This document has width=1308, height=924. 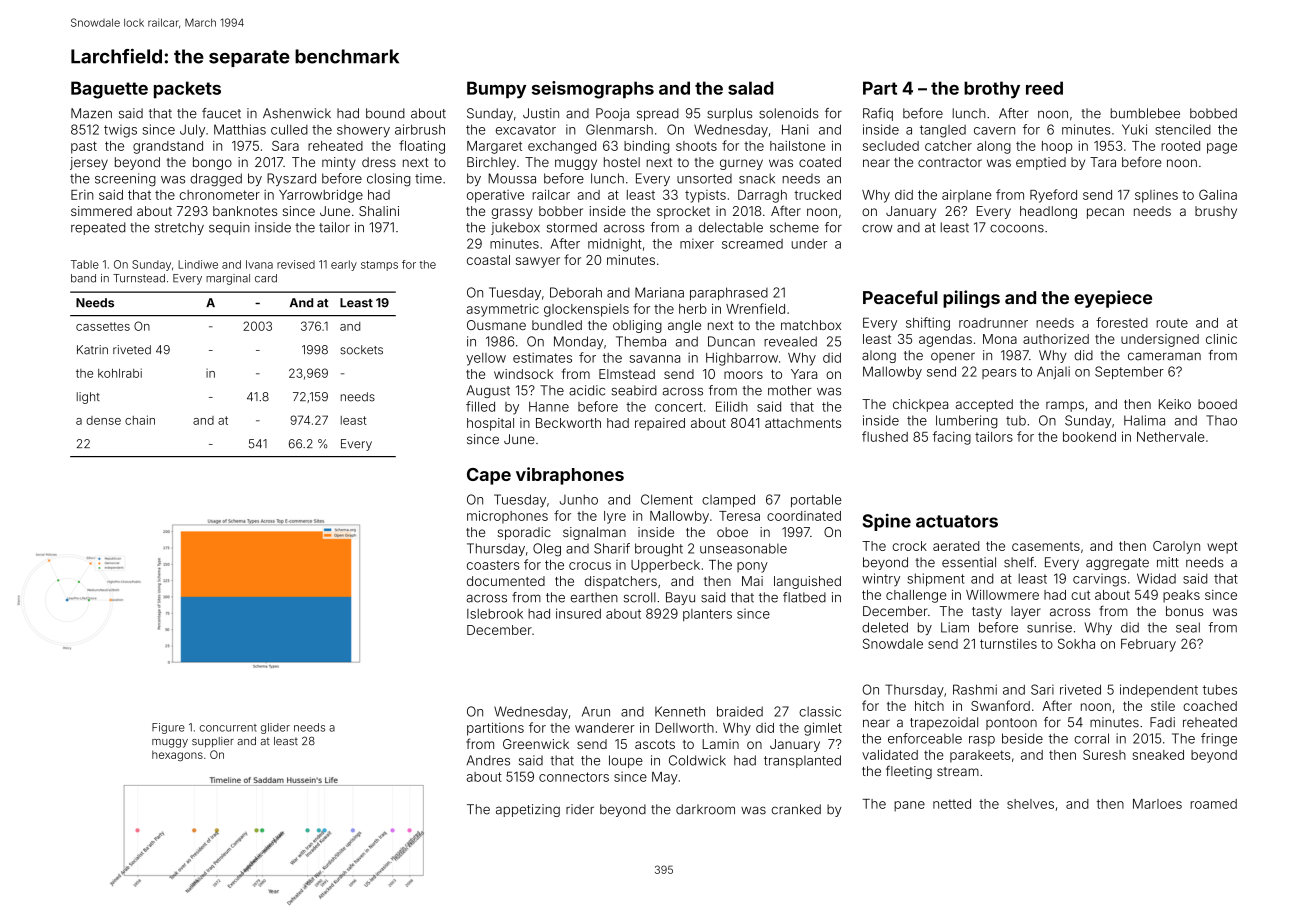 What do you see at coordinates (752, 244) in the document?
I see `screamed` at bounding box center [752, 244].
